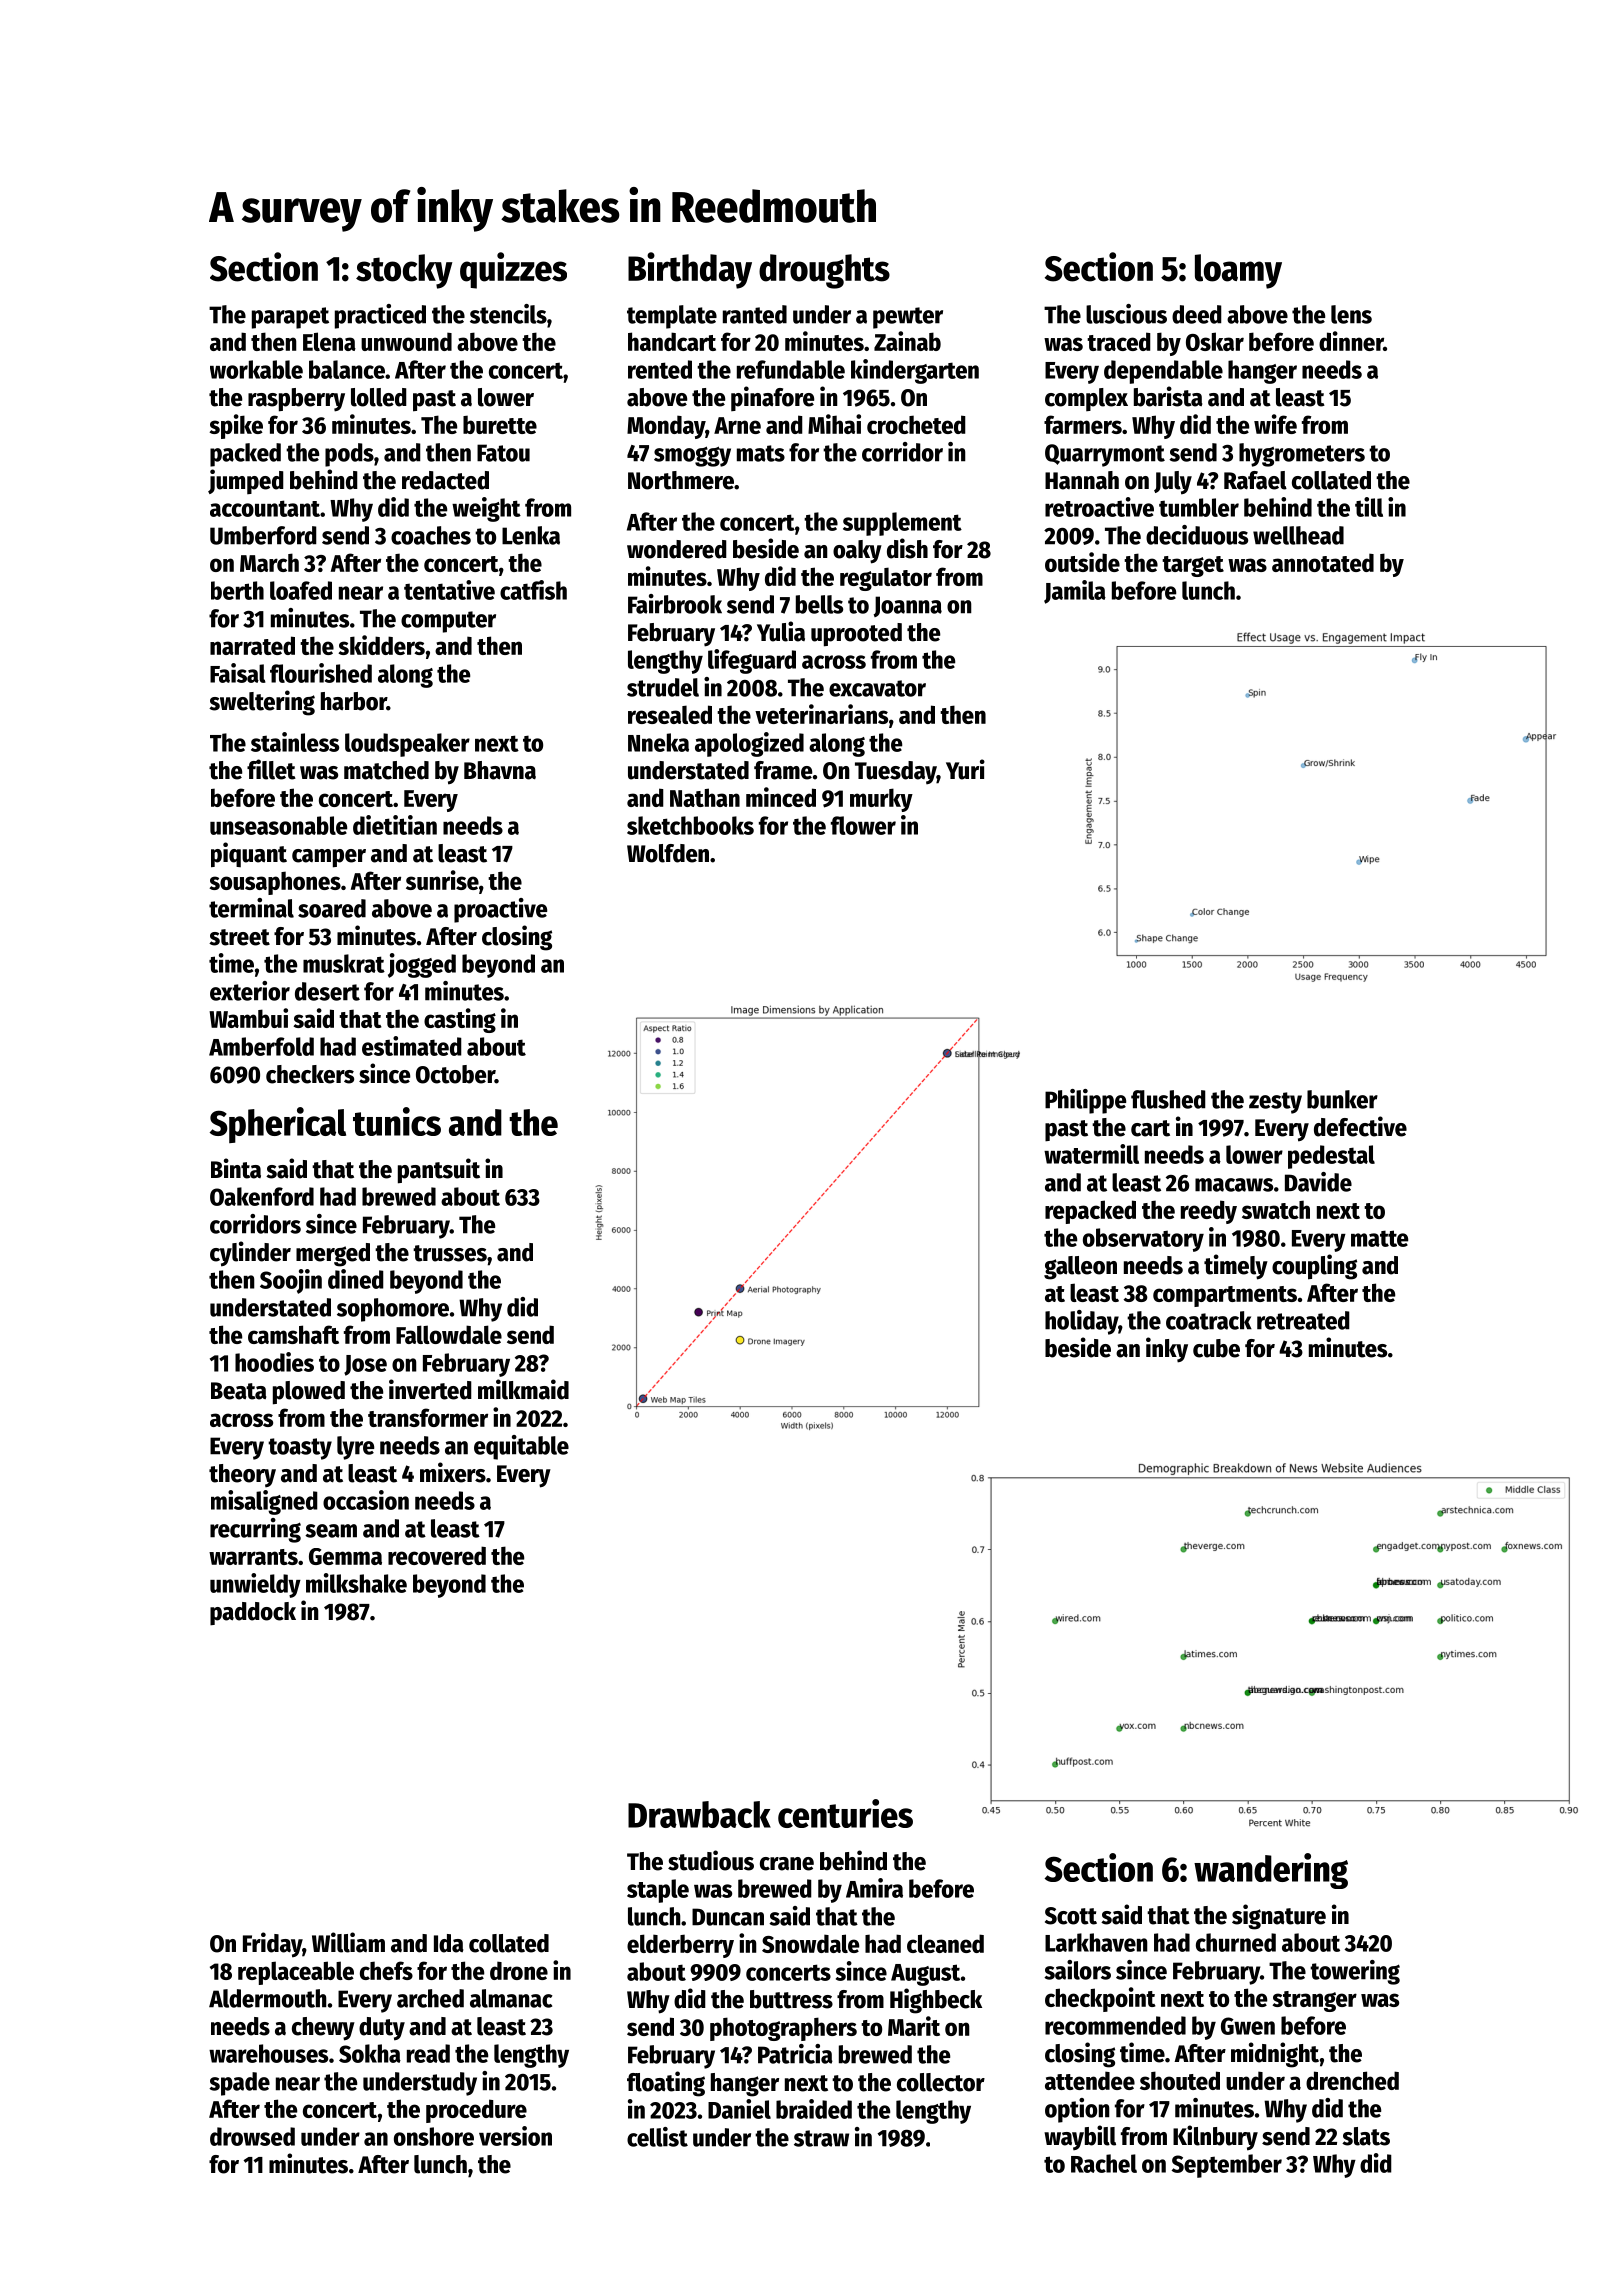 The height and width of the document is (2292, 1620). Describe the element at coordinates (521, 1447) in the document. I see `equitable` at that location.
